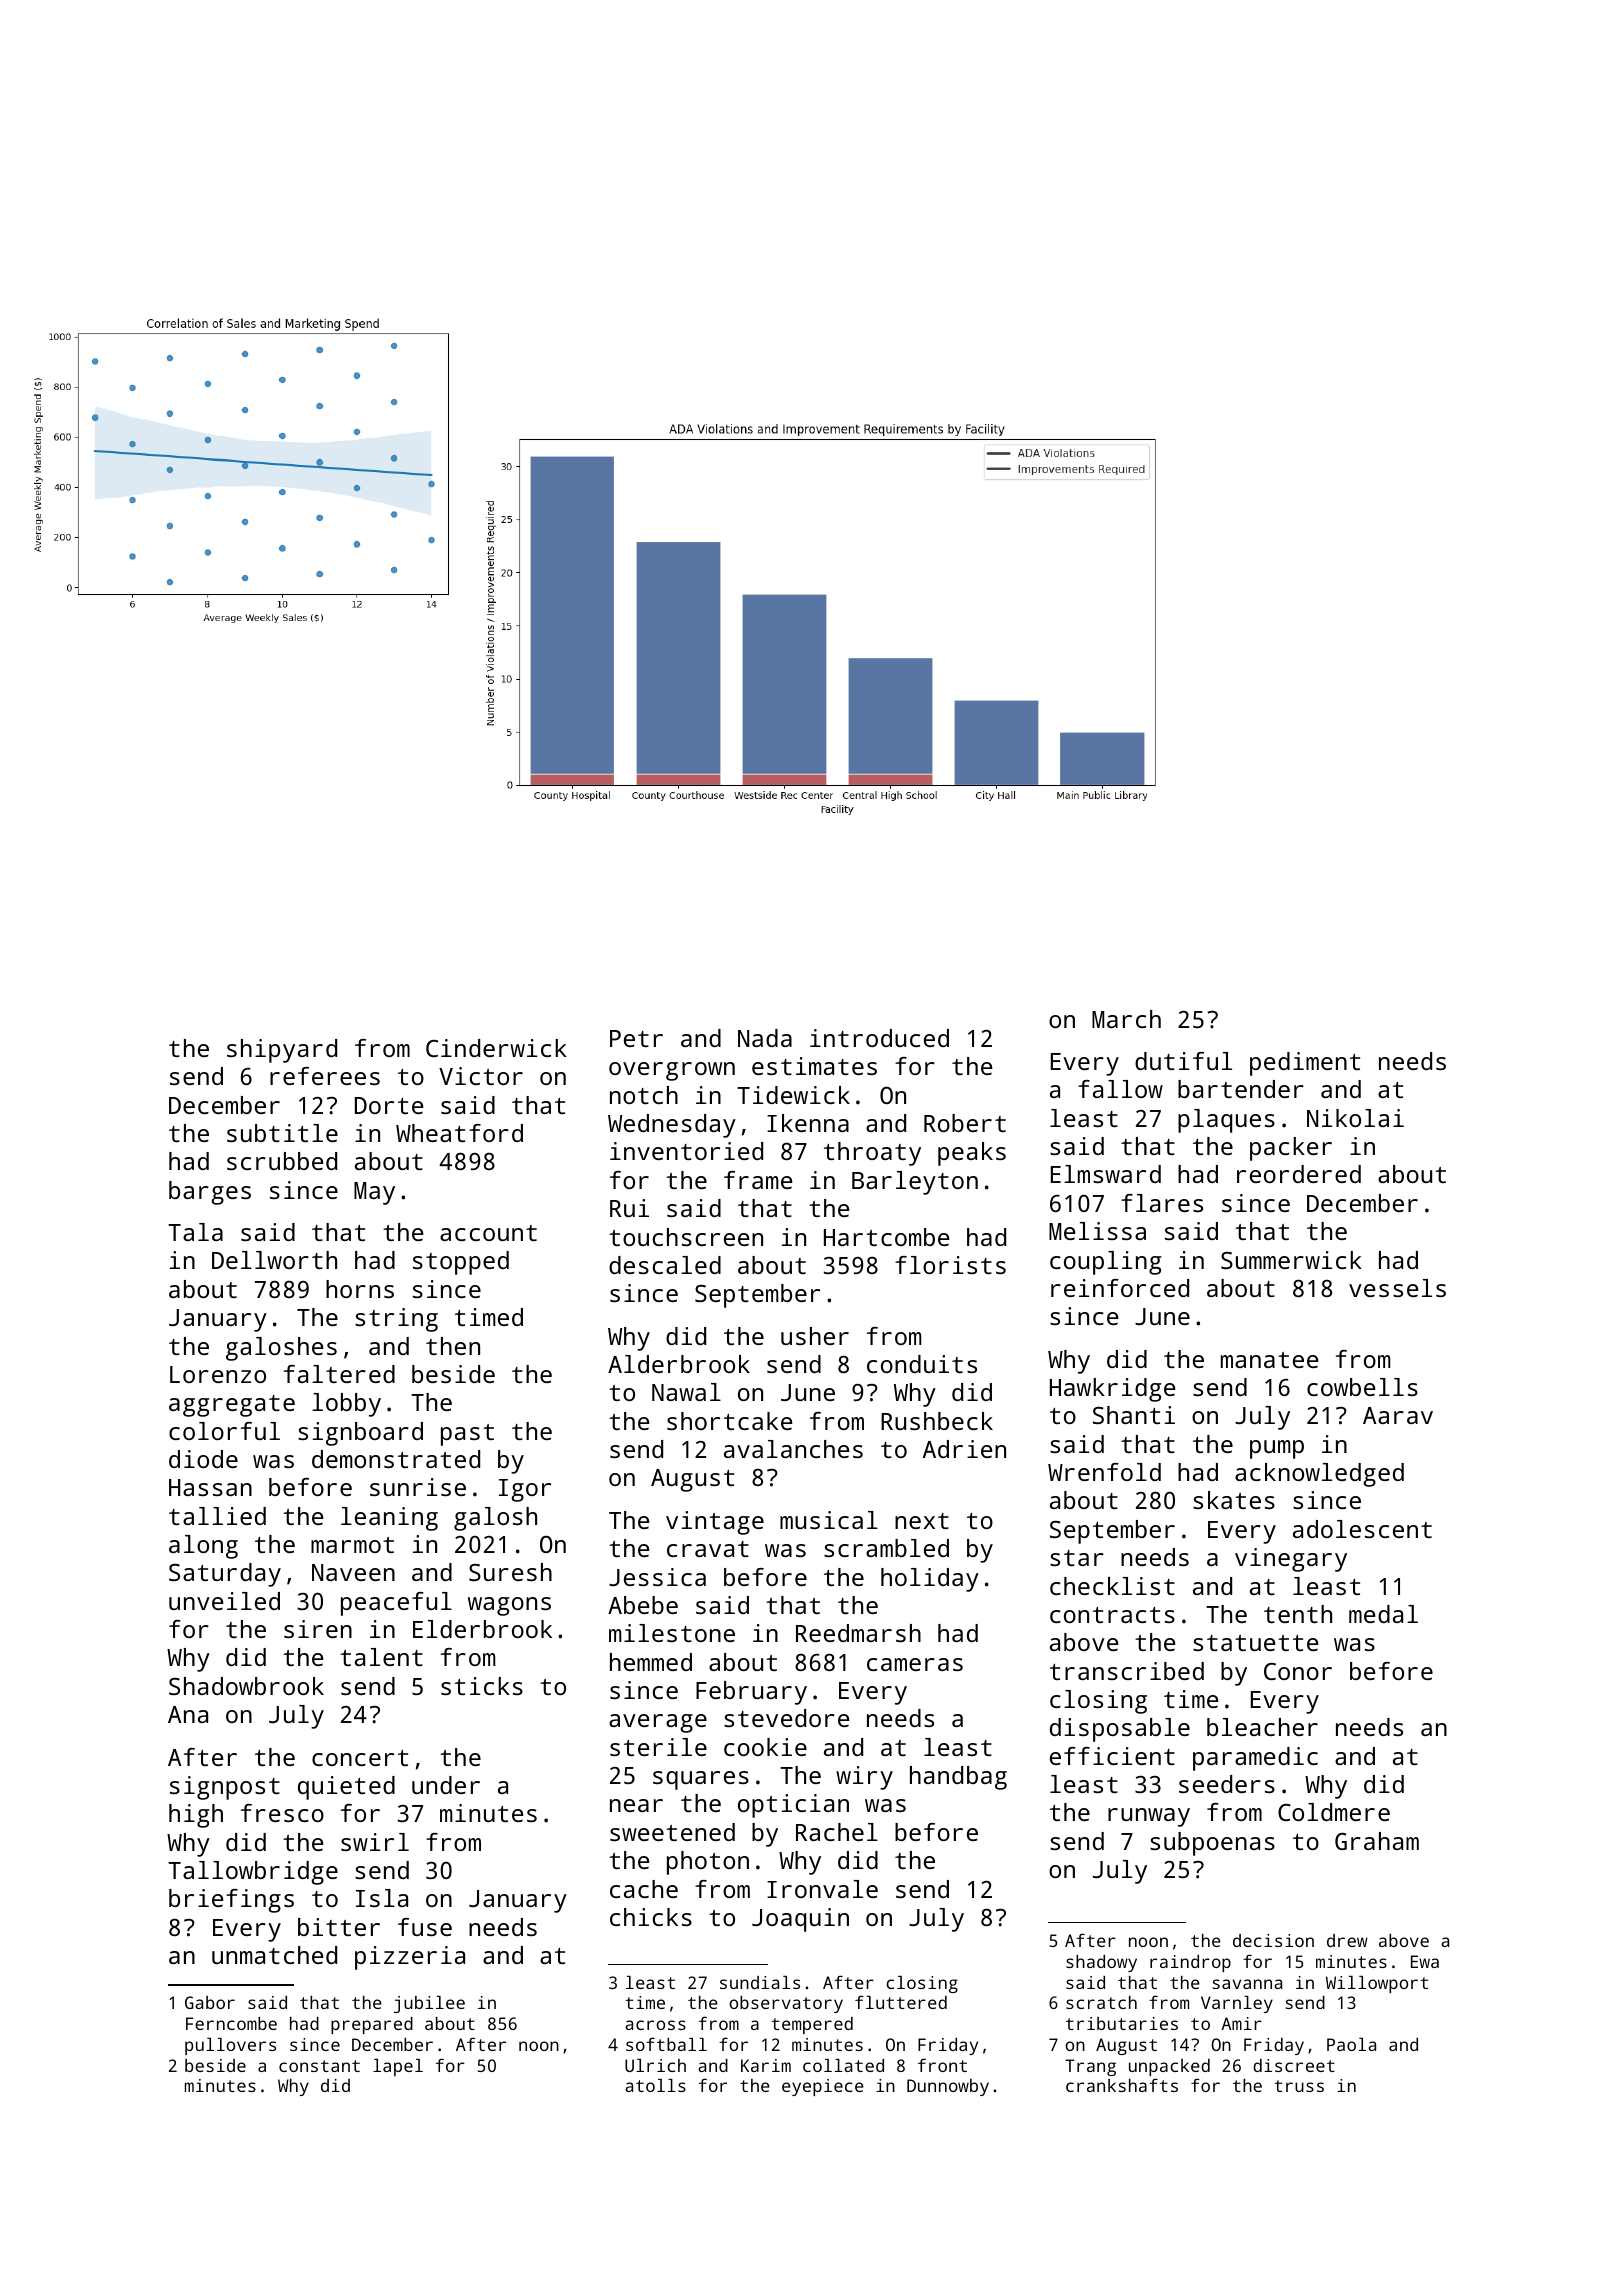 The width and height of the document is (1620, 2292). Describe the element at coordinates (389, 1519) in the document. I see `leaning` at that location.
